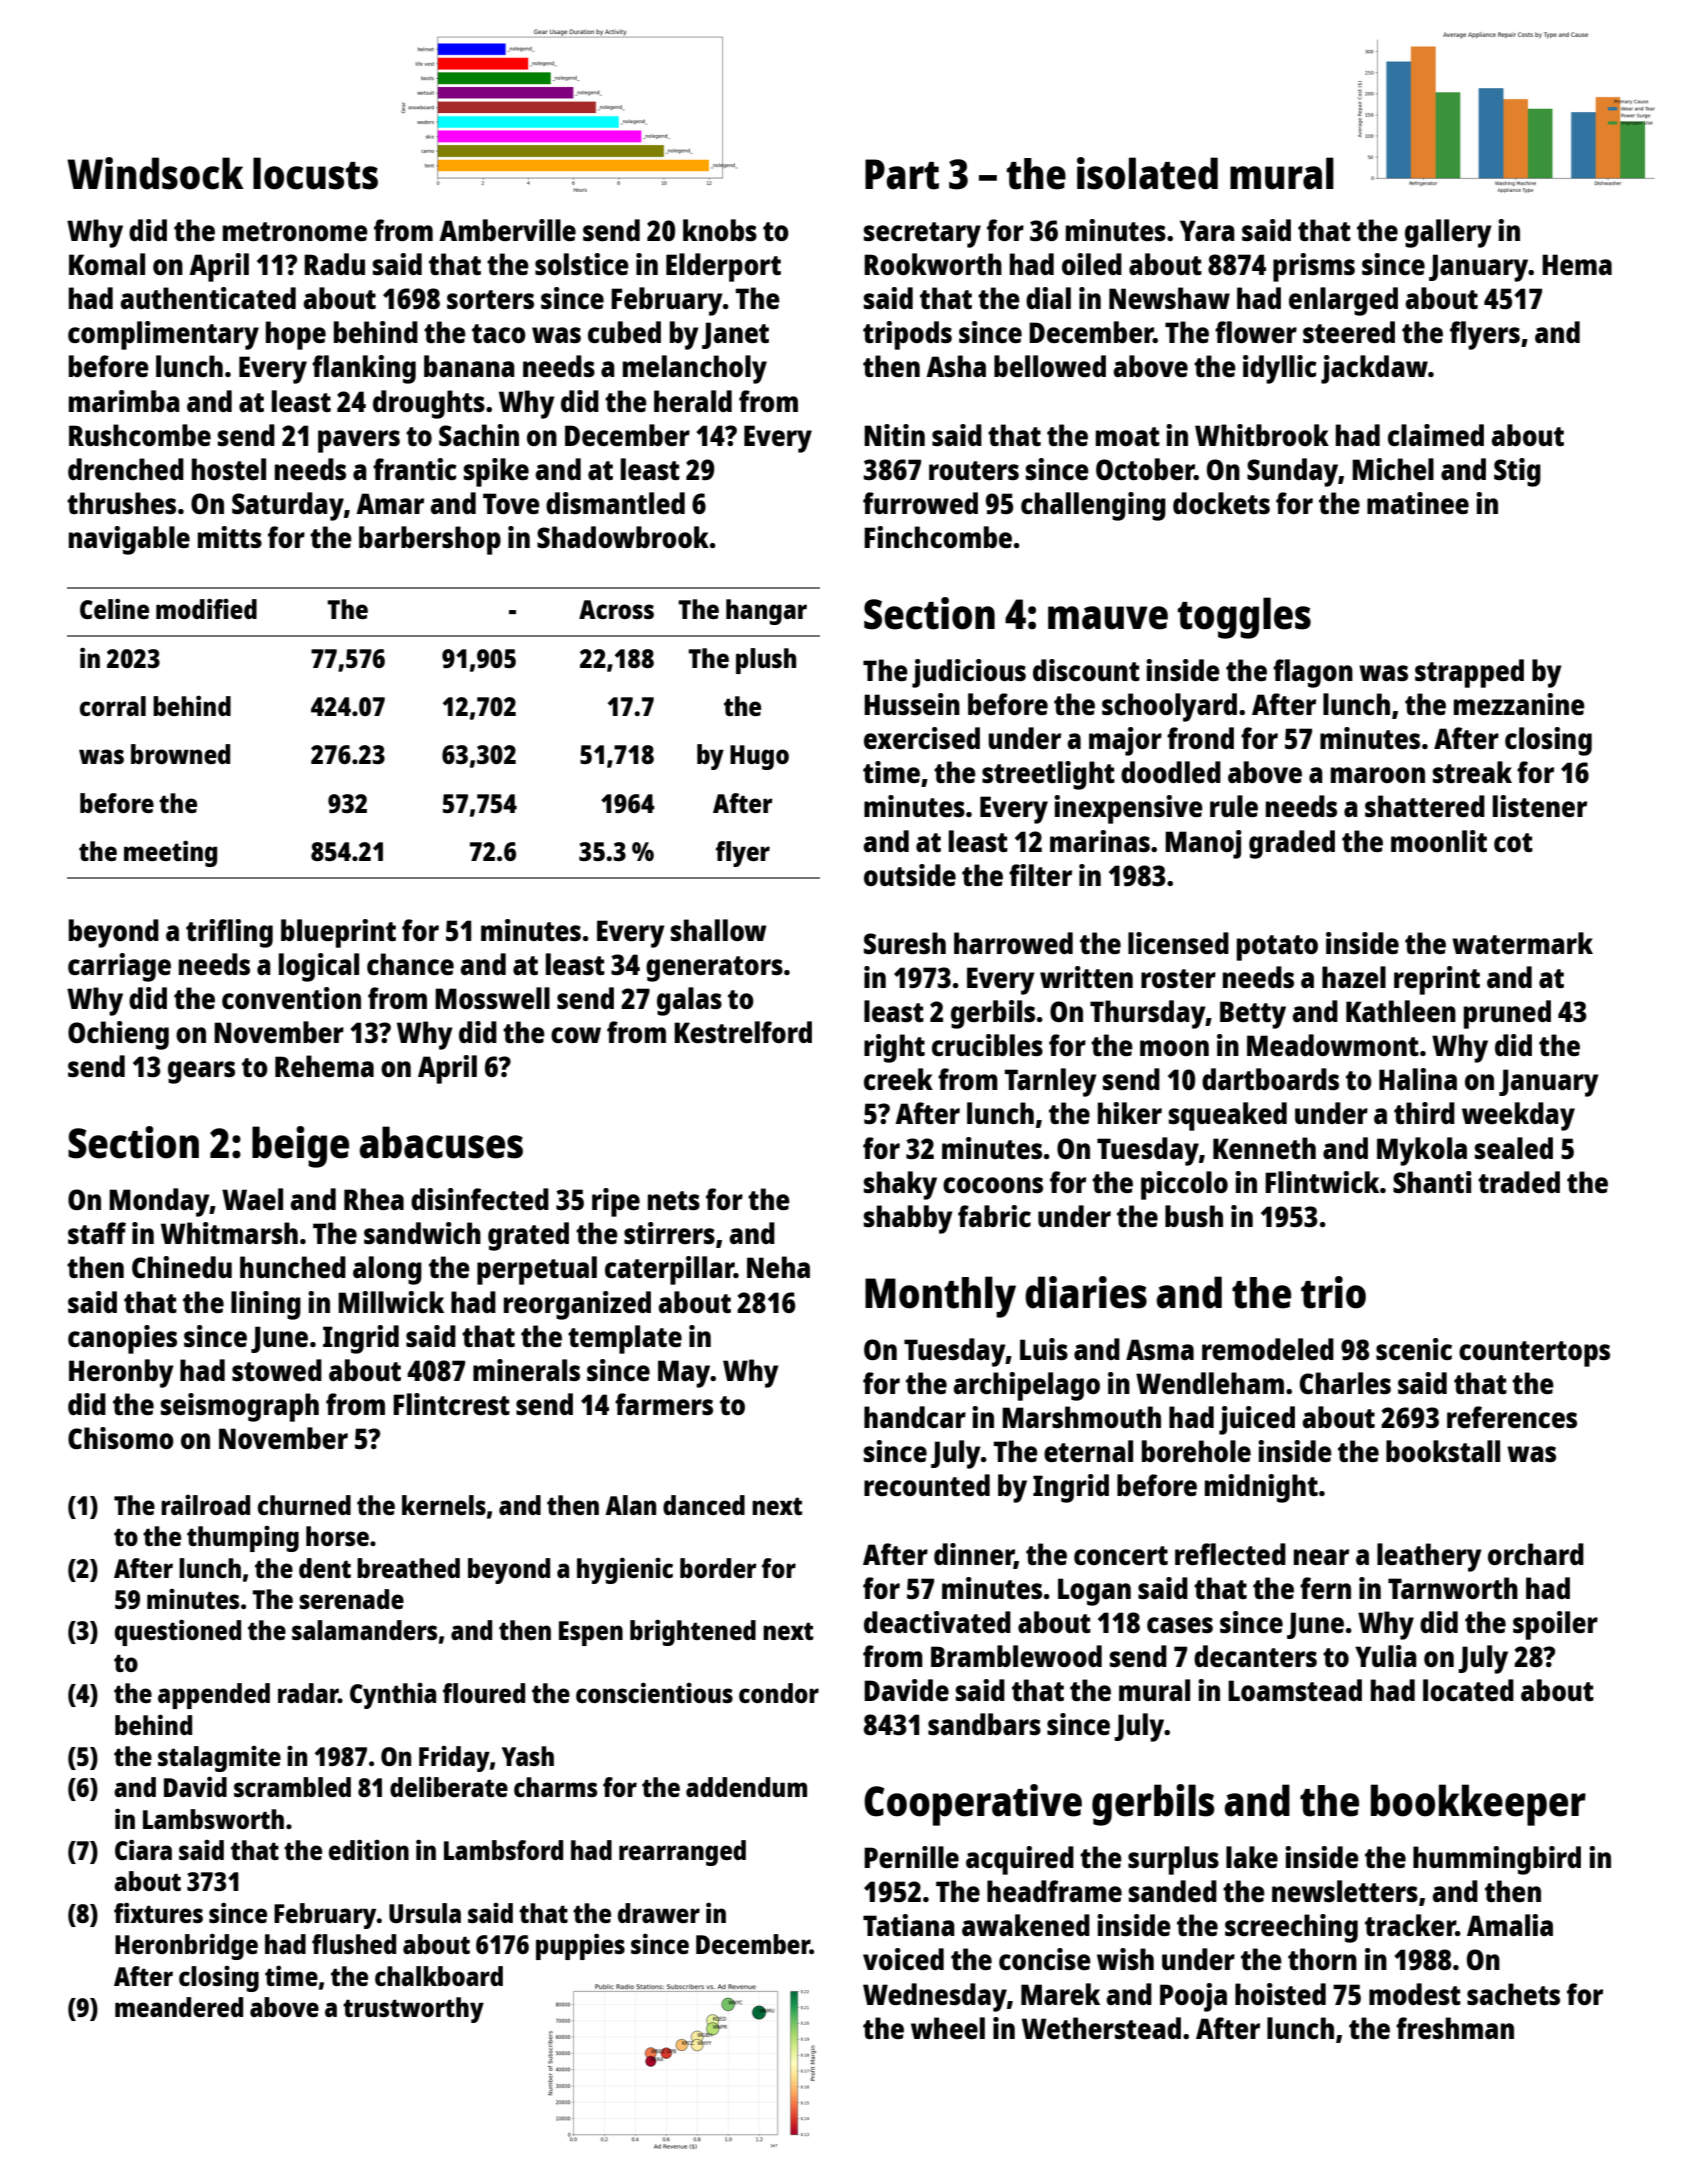 The width and height of the screenshot is (1683, 2178). I want to click on gallery, so click(1448, 233).
